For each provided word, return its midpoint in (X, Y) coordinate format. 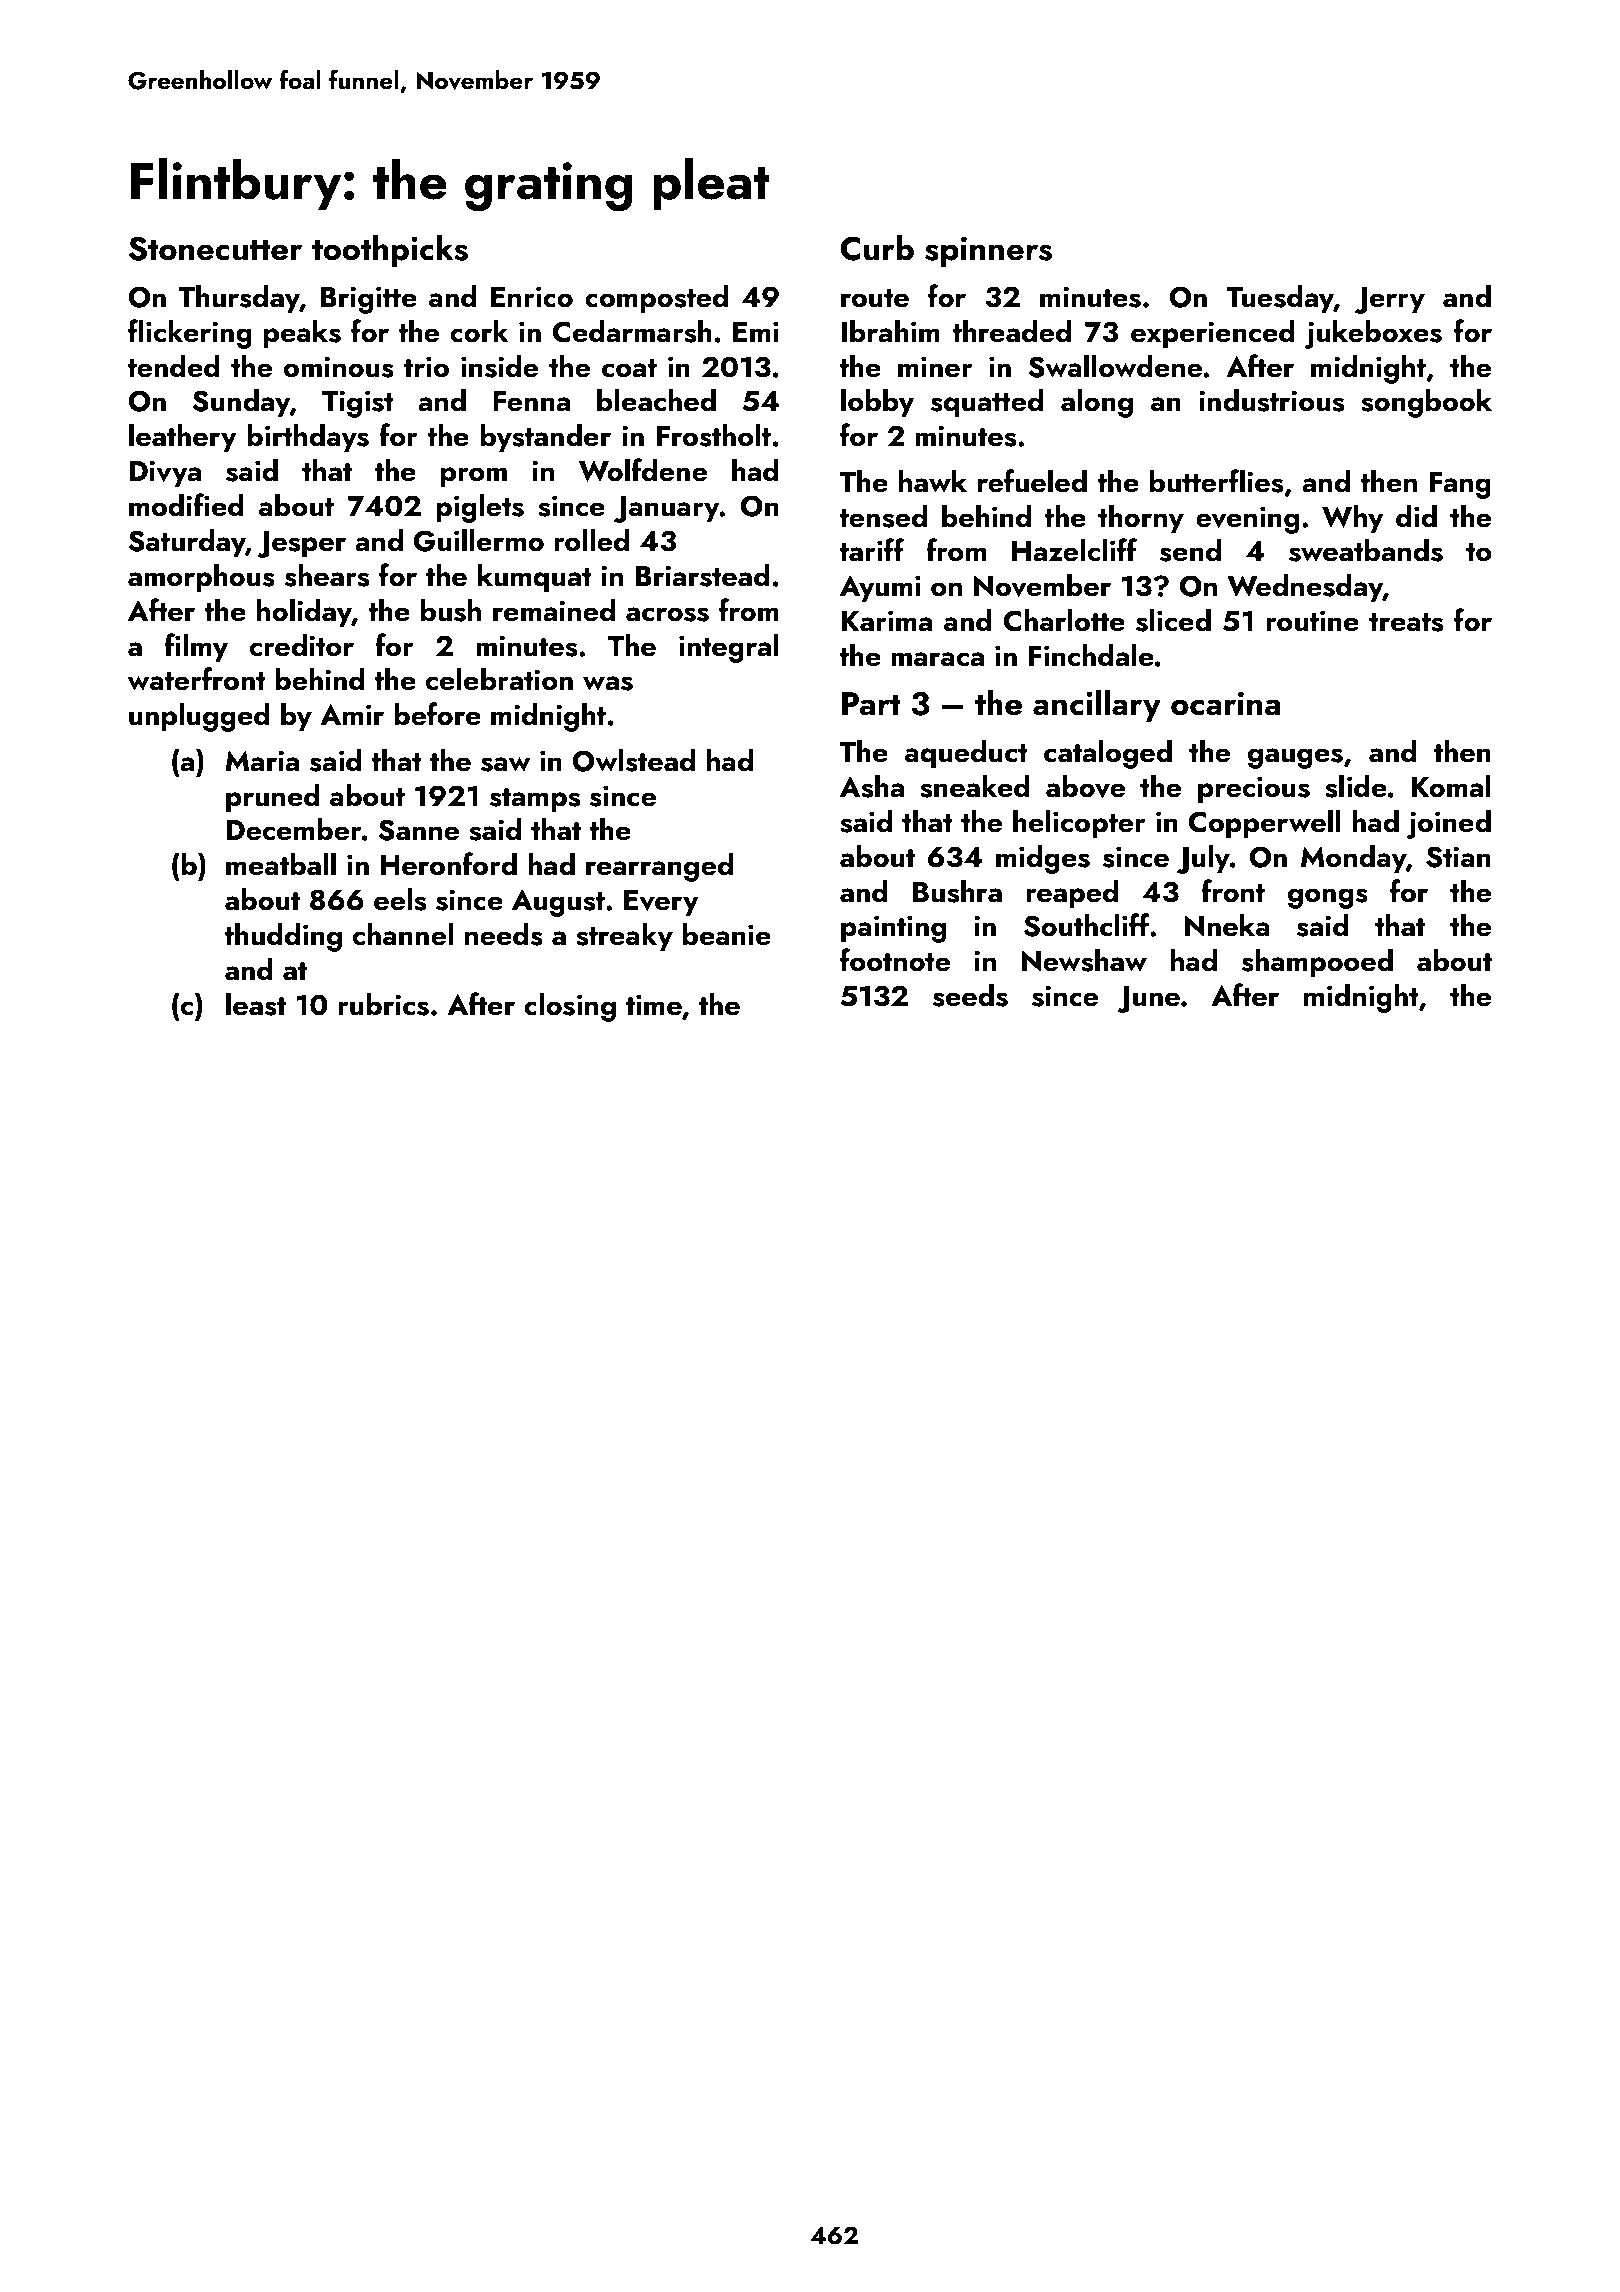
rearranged (659, 867)
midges (1043, 859)
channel (403, 934)
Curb (877, 247)
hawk (933, 481)
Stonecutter (215, 248)
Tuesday (1280, 299)
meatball (281, 864)
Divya (165, 474)
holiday (304, 613)
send (1190, 550)
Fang (1460, 485)
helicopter (1079, 824)
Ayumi (880, 589)
